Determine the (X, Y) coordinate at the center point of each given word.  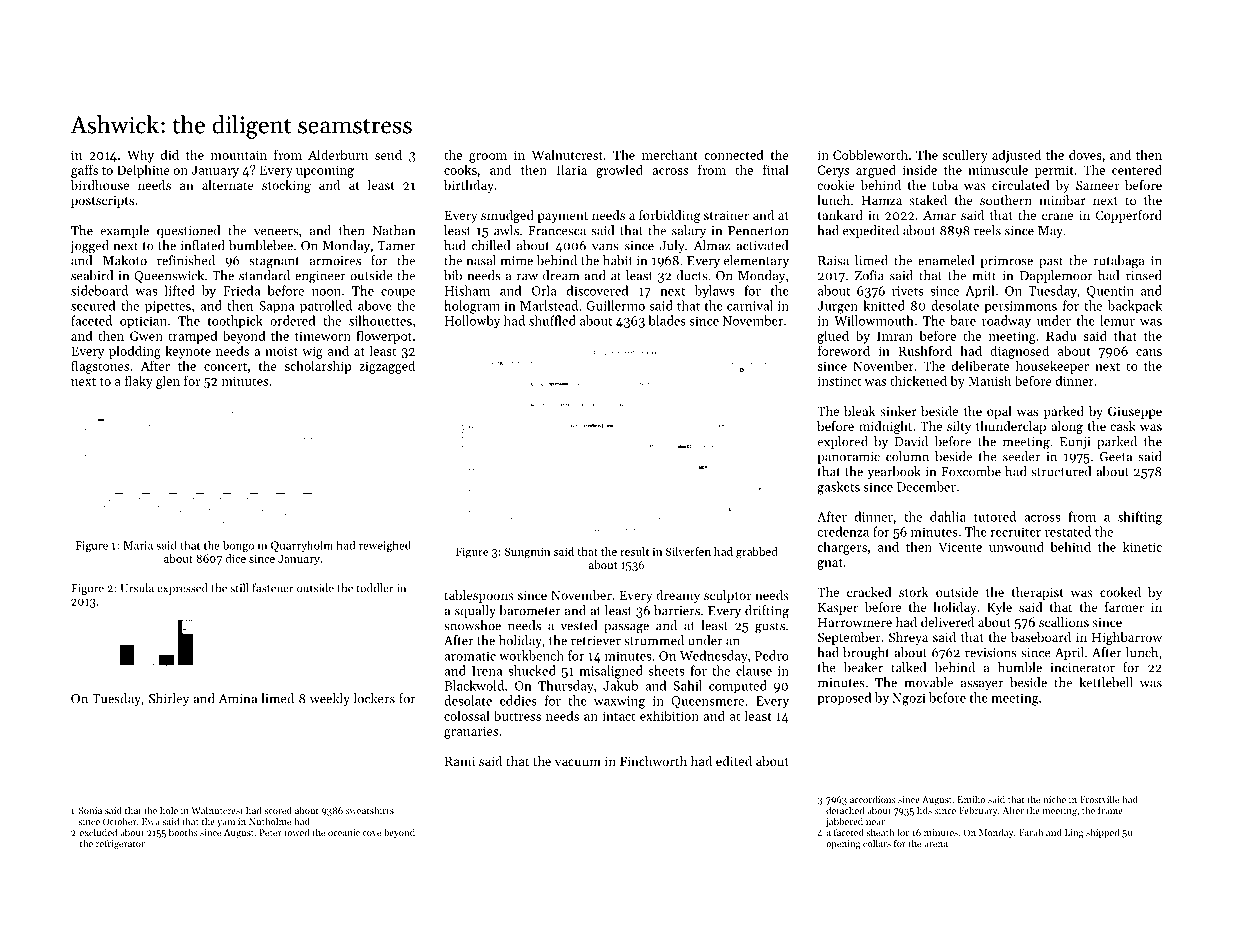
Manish (989, 380)
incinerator (1082, 668)
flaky (139, 382)
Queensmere (707, 702)
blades (667, 320)
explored (843, 442)
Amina (238, 699)
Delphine (143, 171)
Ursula (137, 588)
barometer (530, 610)
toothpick (235, 322)
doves (1085, 154)
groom (488, 158)
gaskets (838, 488)
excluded (98, 832)
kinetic (1142, 546)
